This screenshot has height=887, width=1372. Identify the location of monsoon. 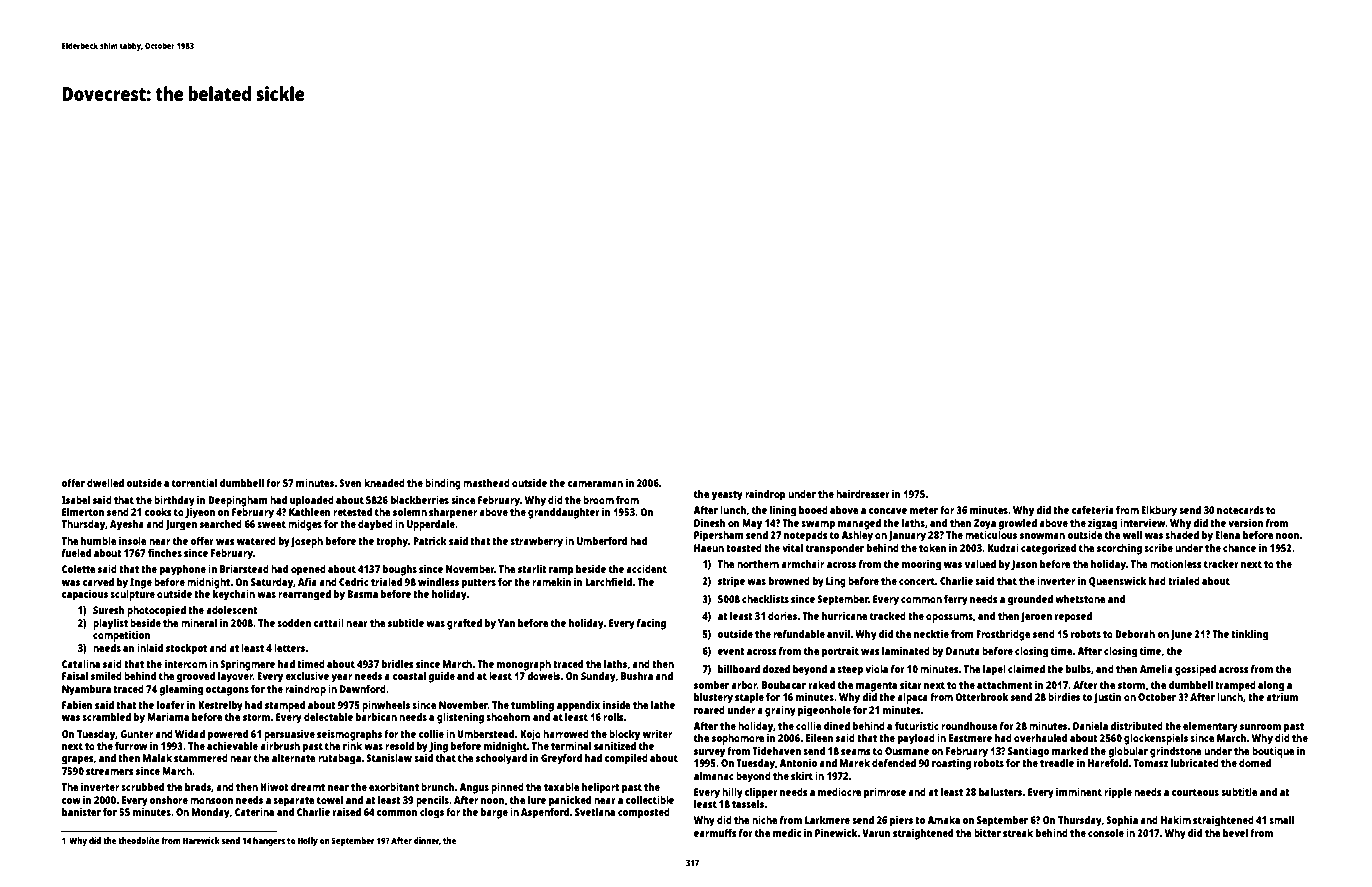
(211, 801).
